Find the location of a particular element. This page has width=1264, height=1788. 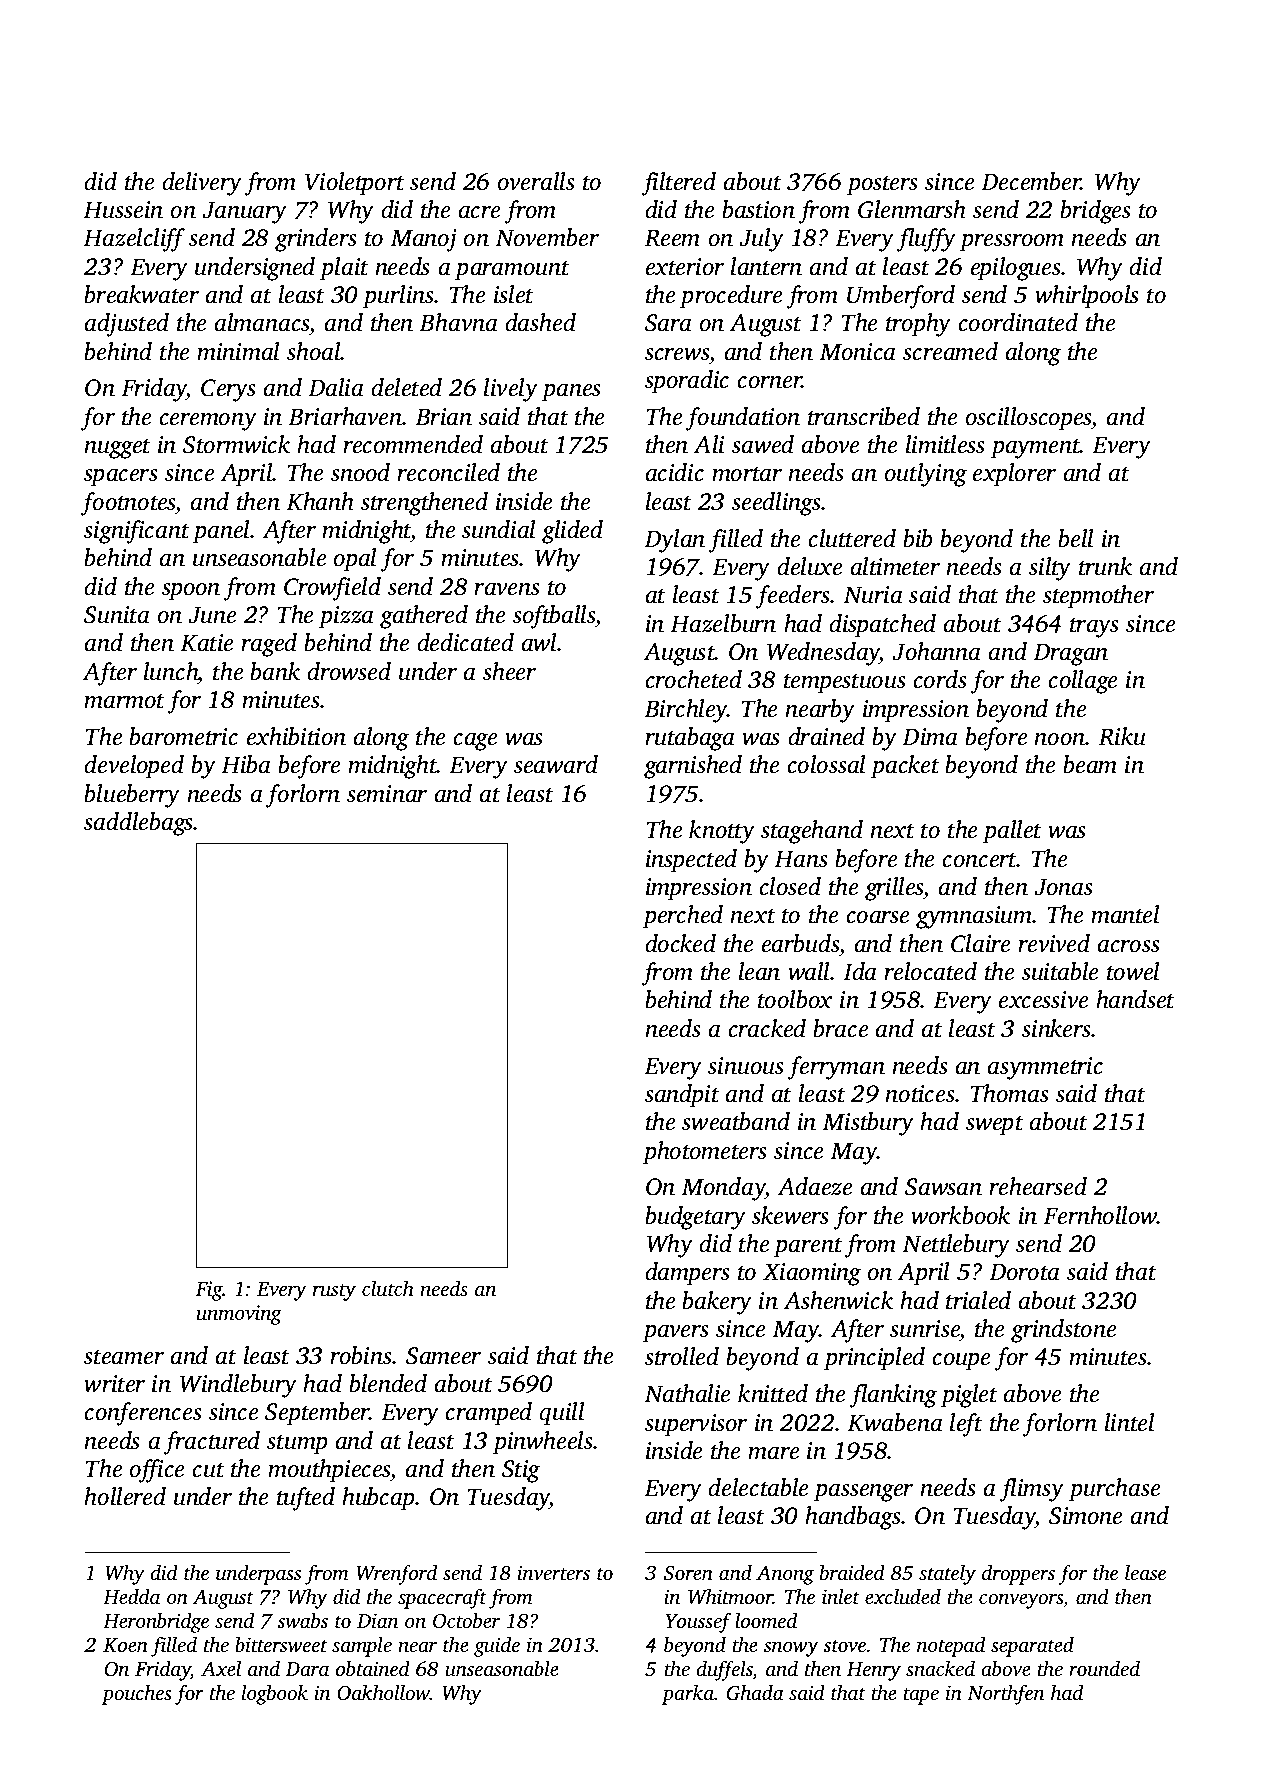

clutch is located at coordinates (388, 1288).
